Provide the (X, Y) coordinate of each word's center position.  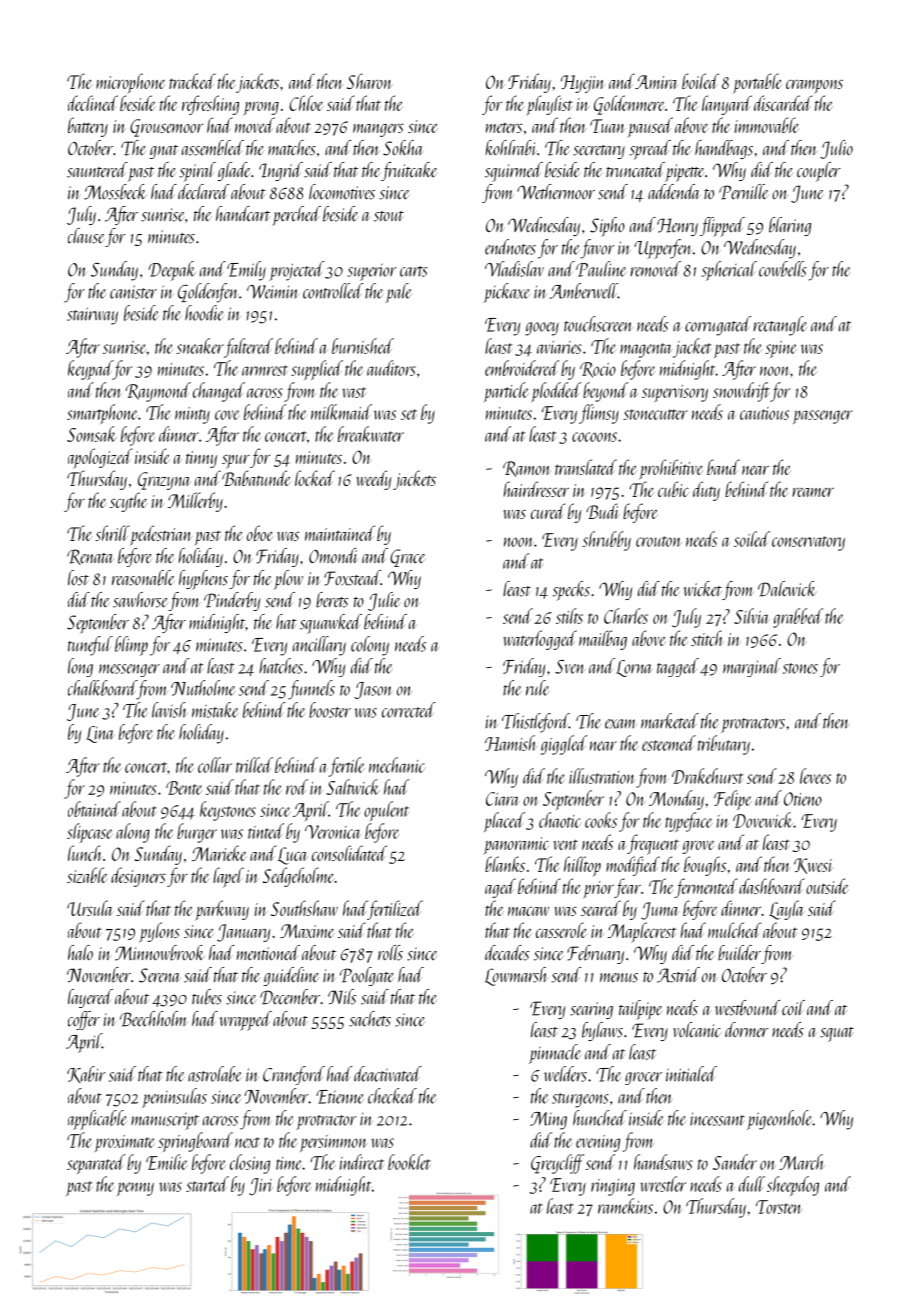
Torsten (779, 1207)
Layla (787, 910)
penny (135, 1189)
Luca (292, 856)
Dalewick (787, 589)
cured (548, 511)
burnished (363, 346)
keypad (90, 370)
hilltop (582, 866)
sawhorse (140, 600)
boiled (700, 81)
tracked (192, 81)
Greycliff (557, 1164)
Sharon (370, 81)
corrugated (718, 326)
